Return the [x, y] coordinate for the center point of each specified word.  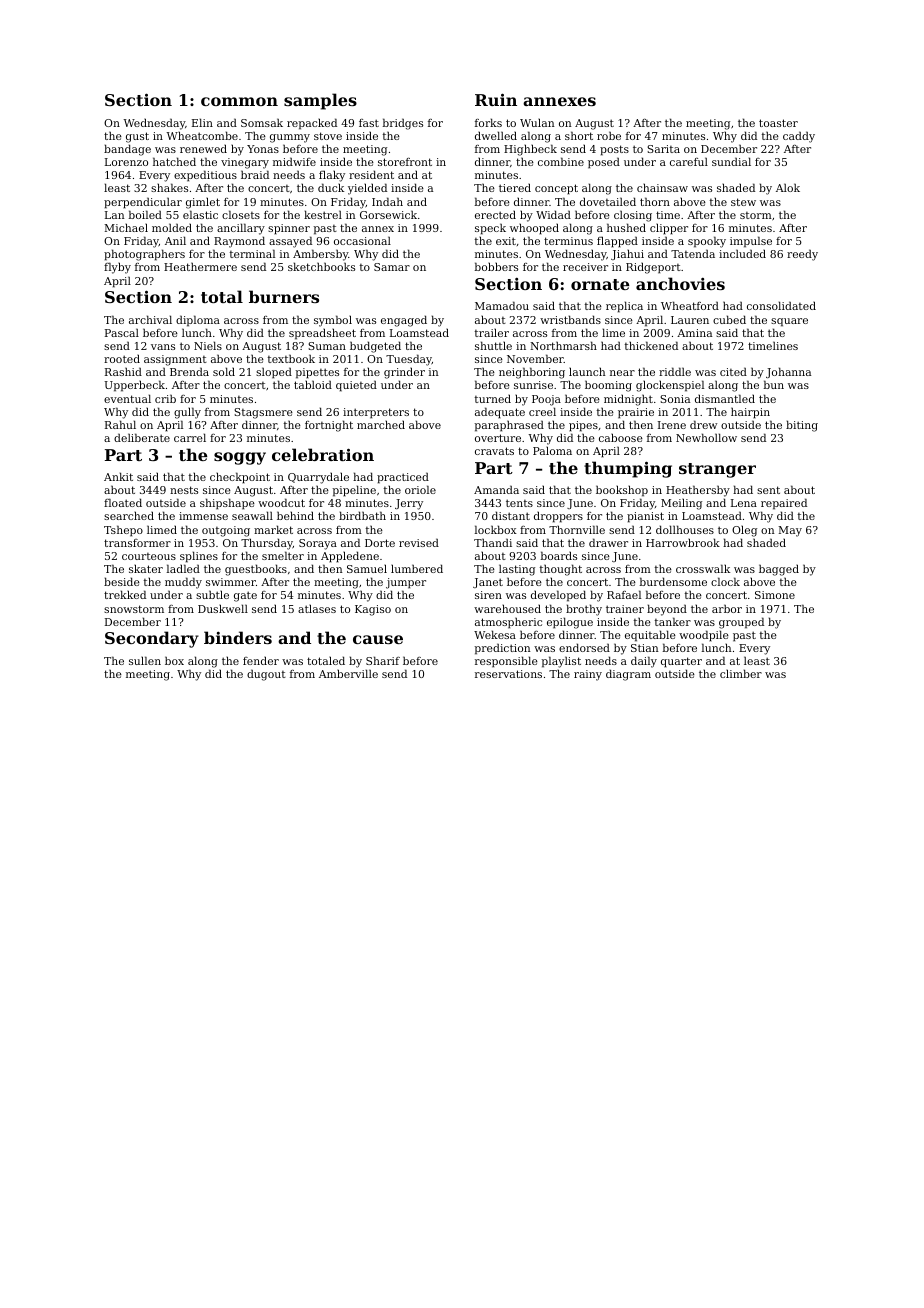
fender [261, 660]
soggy [240, 458]
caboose [621, 437]
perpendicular [143, 203]
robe [609, 135]
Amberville [348, 673]
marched [381, 424]
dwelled [496, 135]
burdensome [673, 581]
